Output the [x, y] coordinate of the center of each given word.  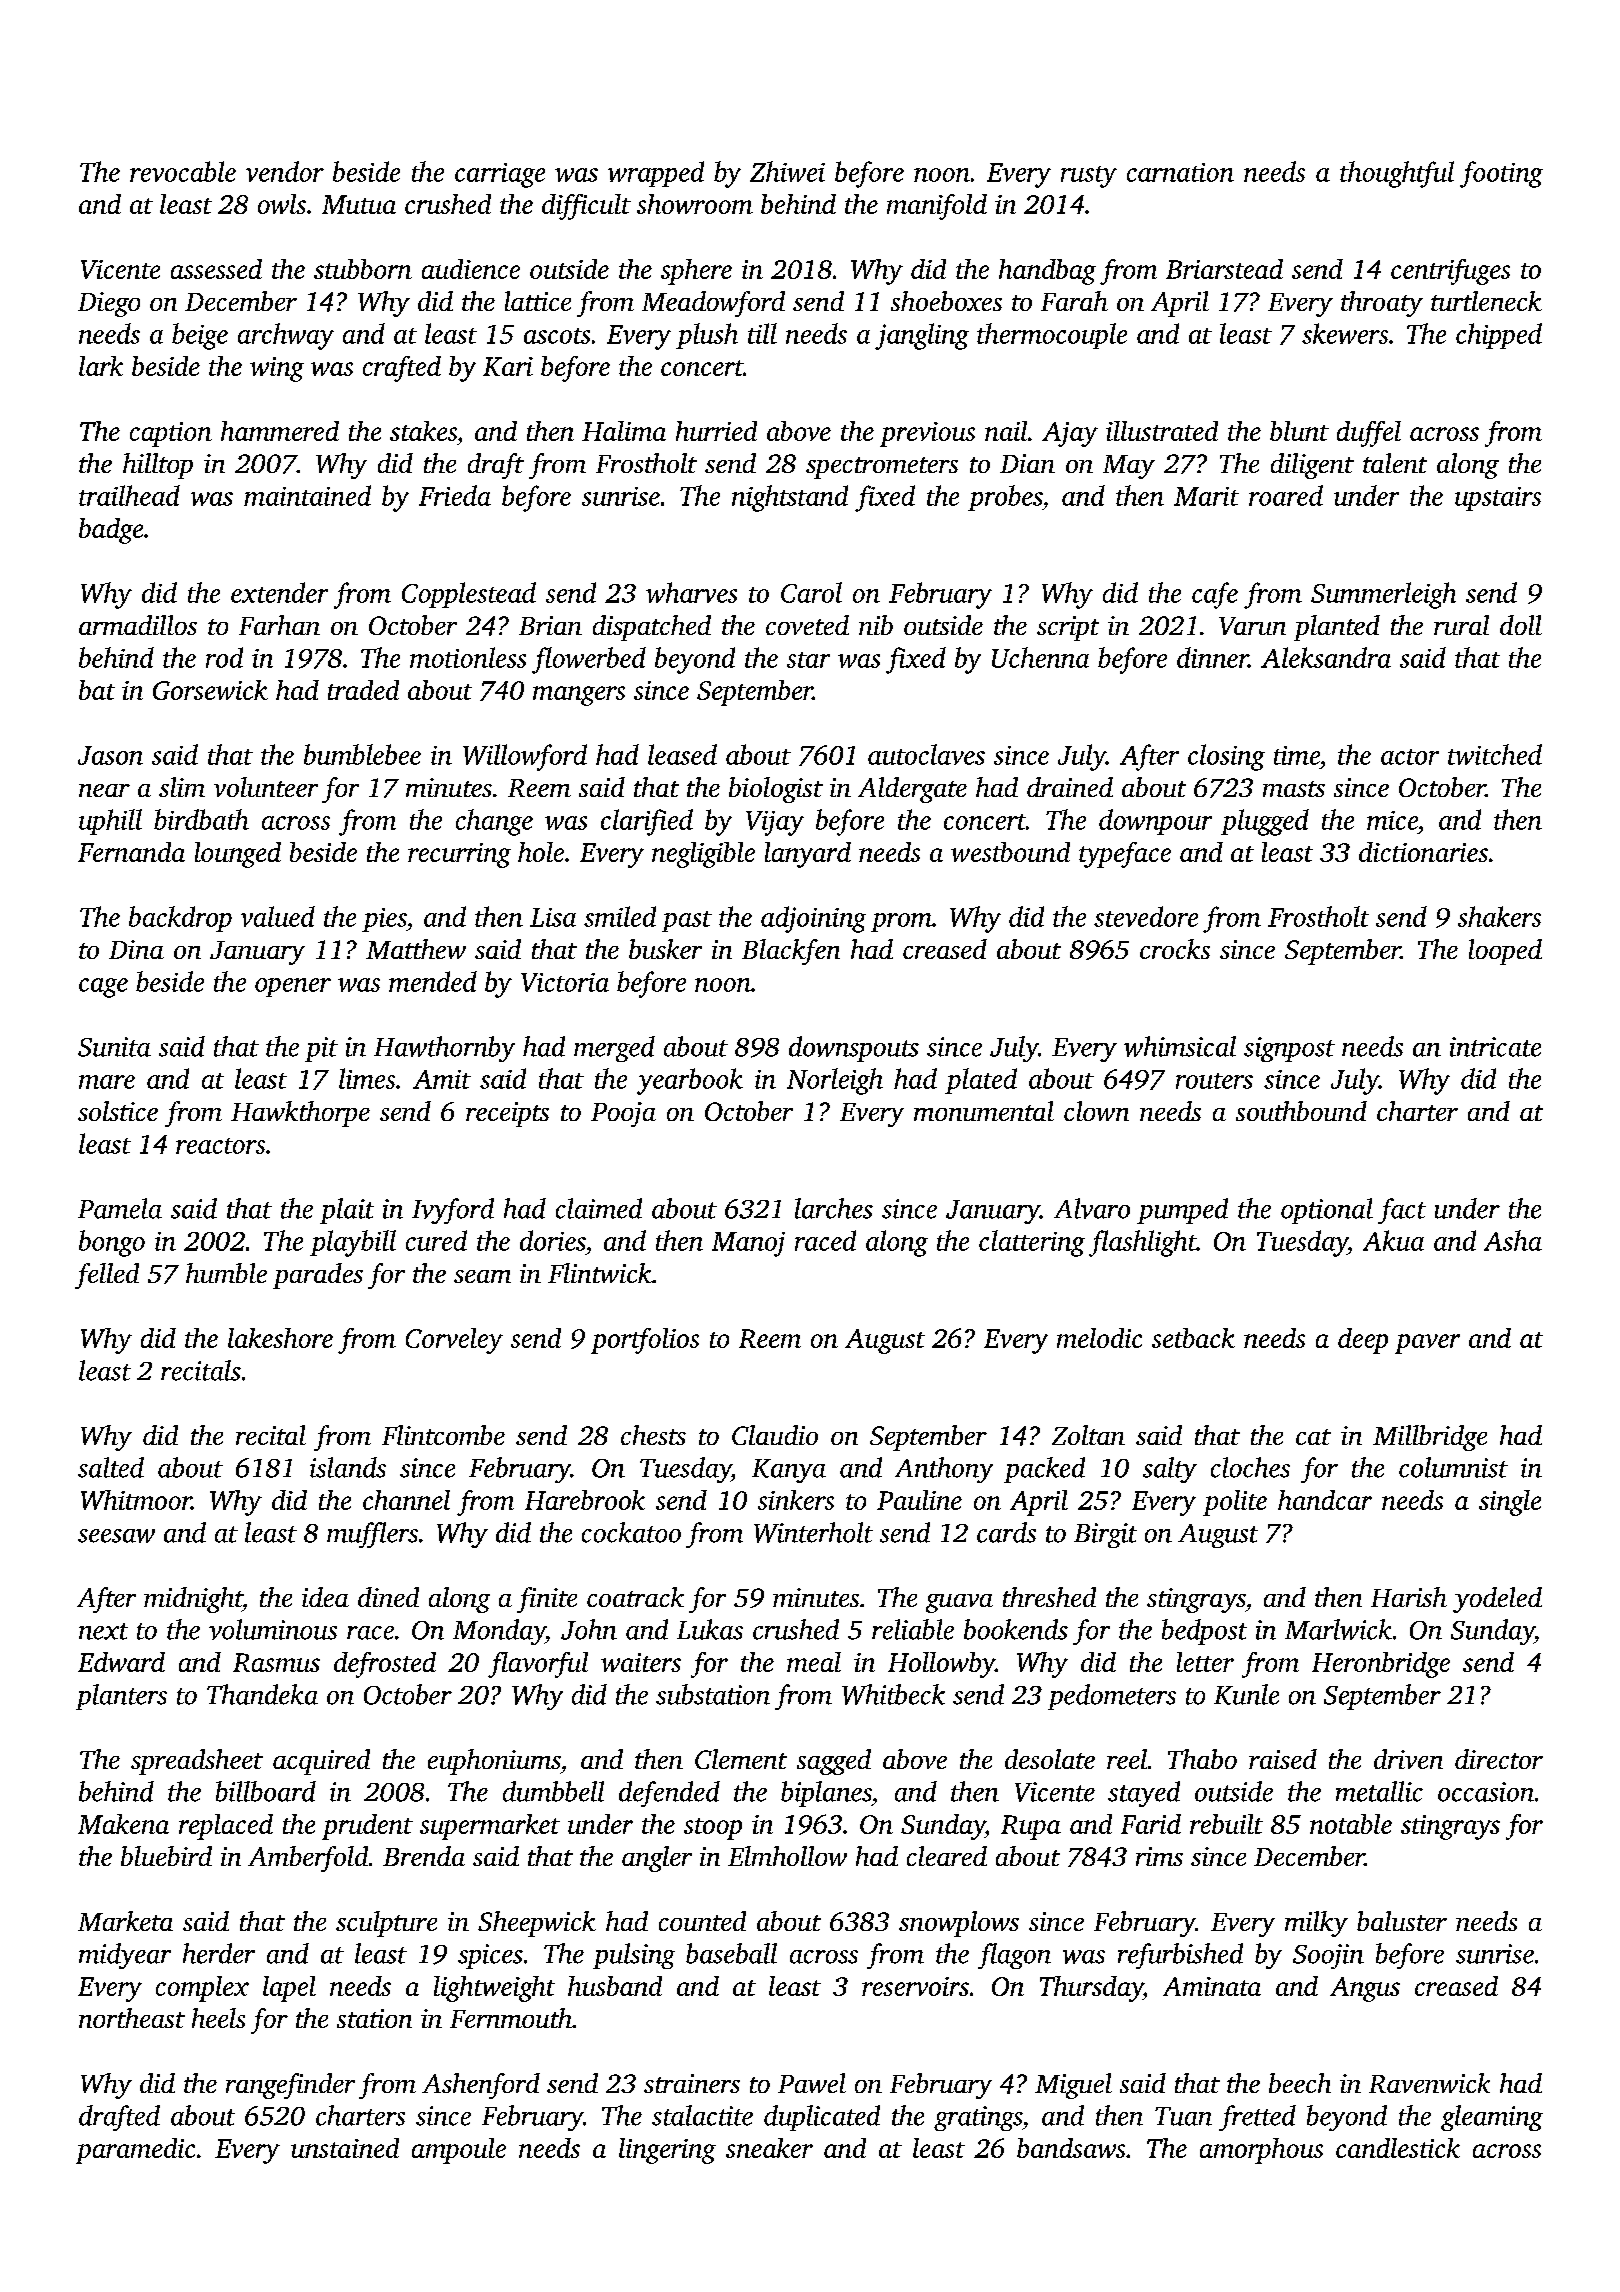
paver [1427, 1344]
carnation [1180, 172]
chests [653, 1435]
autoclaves [926, 754]
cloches [1250, 1467]
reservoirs [915, 1986]
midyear [125, 1956]
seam [482, 1276]
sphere [696, 272]
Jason [110, 755]
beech [1300, 2083]
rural [1461, 625]
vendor [285, 171]
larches [834, 1208]
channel [406, 1500]
